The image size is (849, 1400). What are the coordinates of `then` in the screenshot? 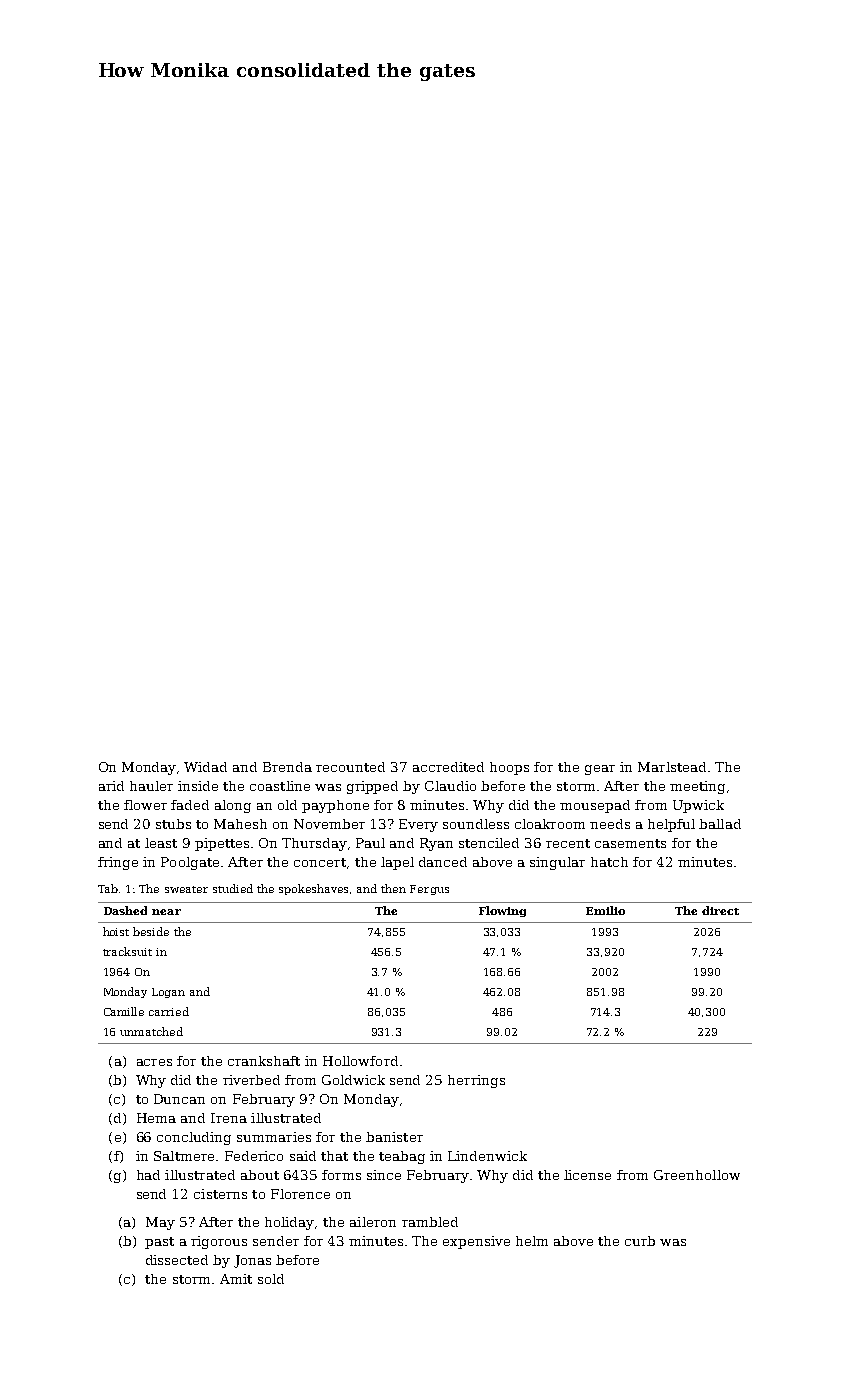 It's located at (393, 888).
